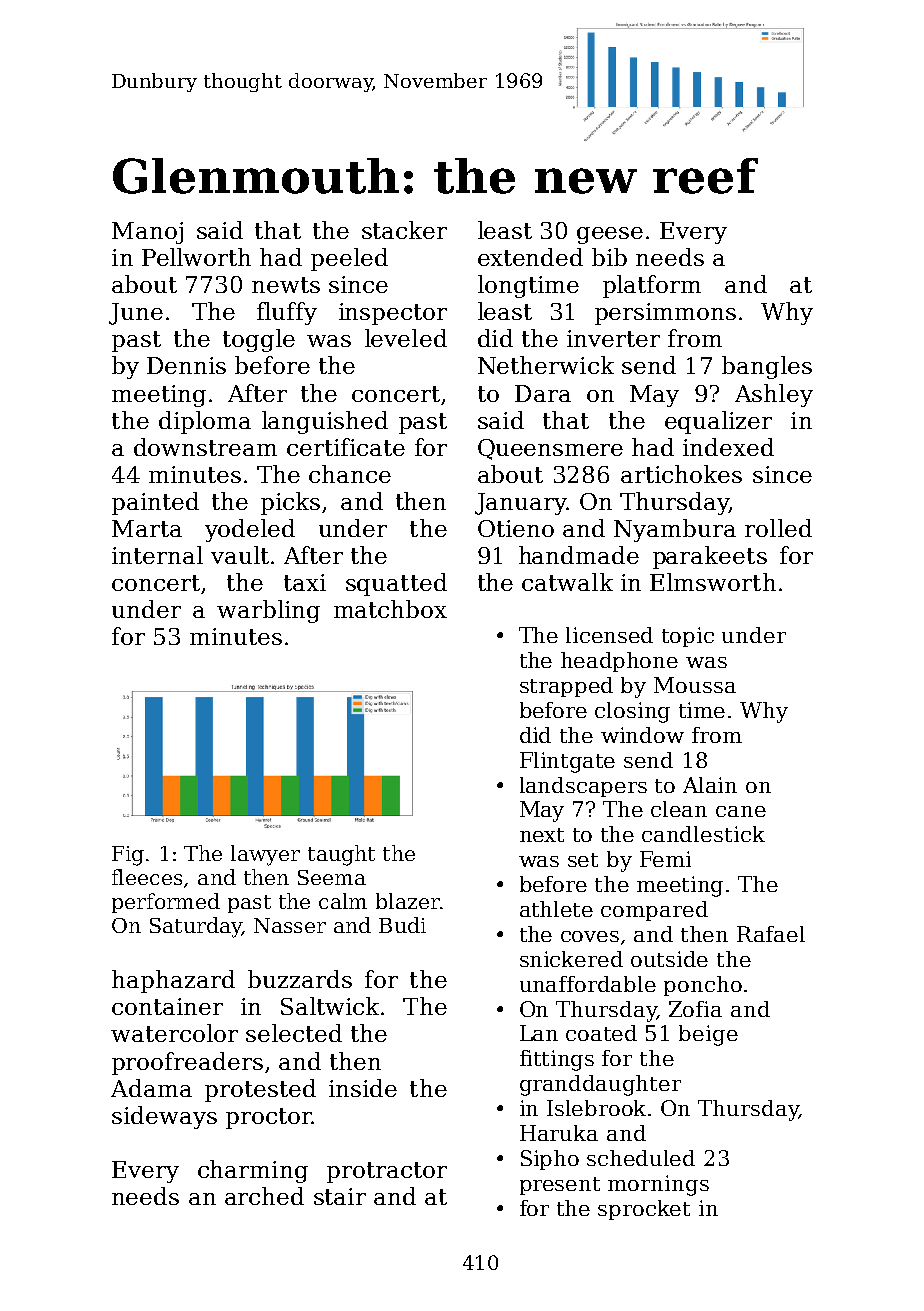 This document has width=924, height=1311. What do you see at coordinates (325, 422) in the document?
I see `languished` at bounding box center [325, 422].
